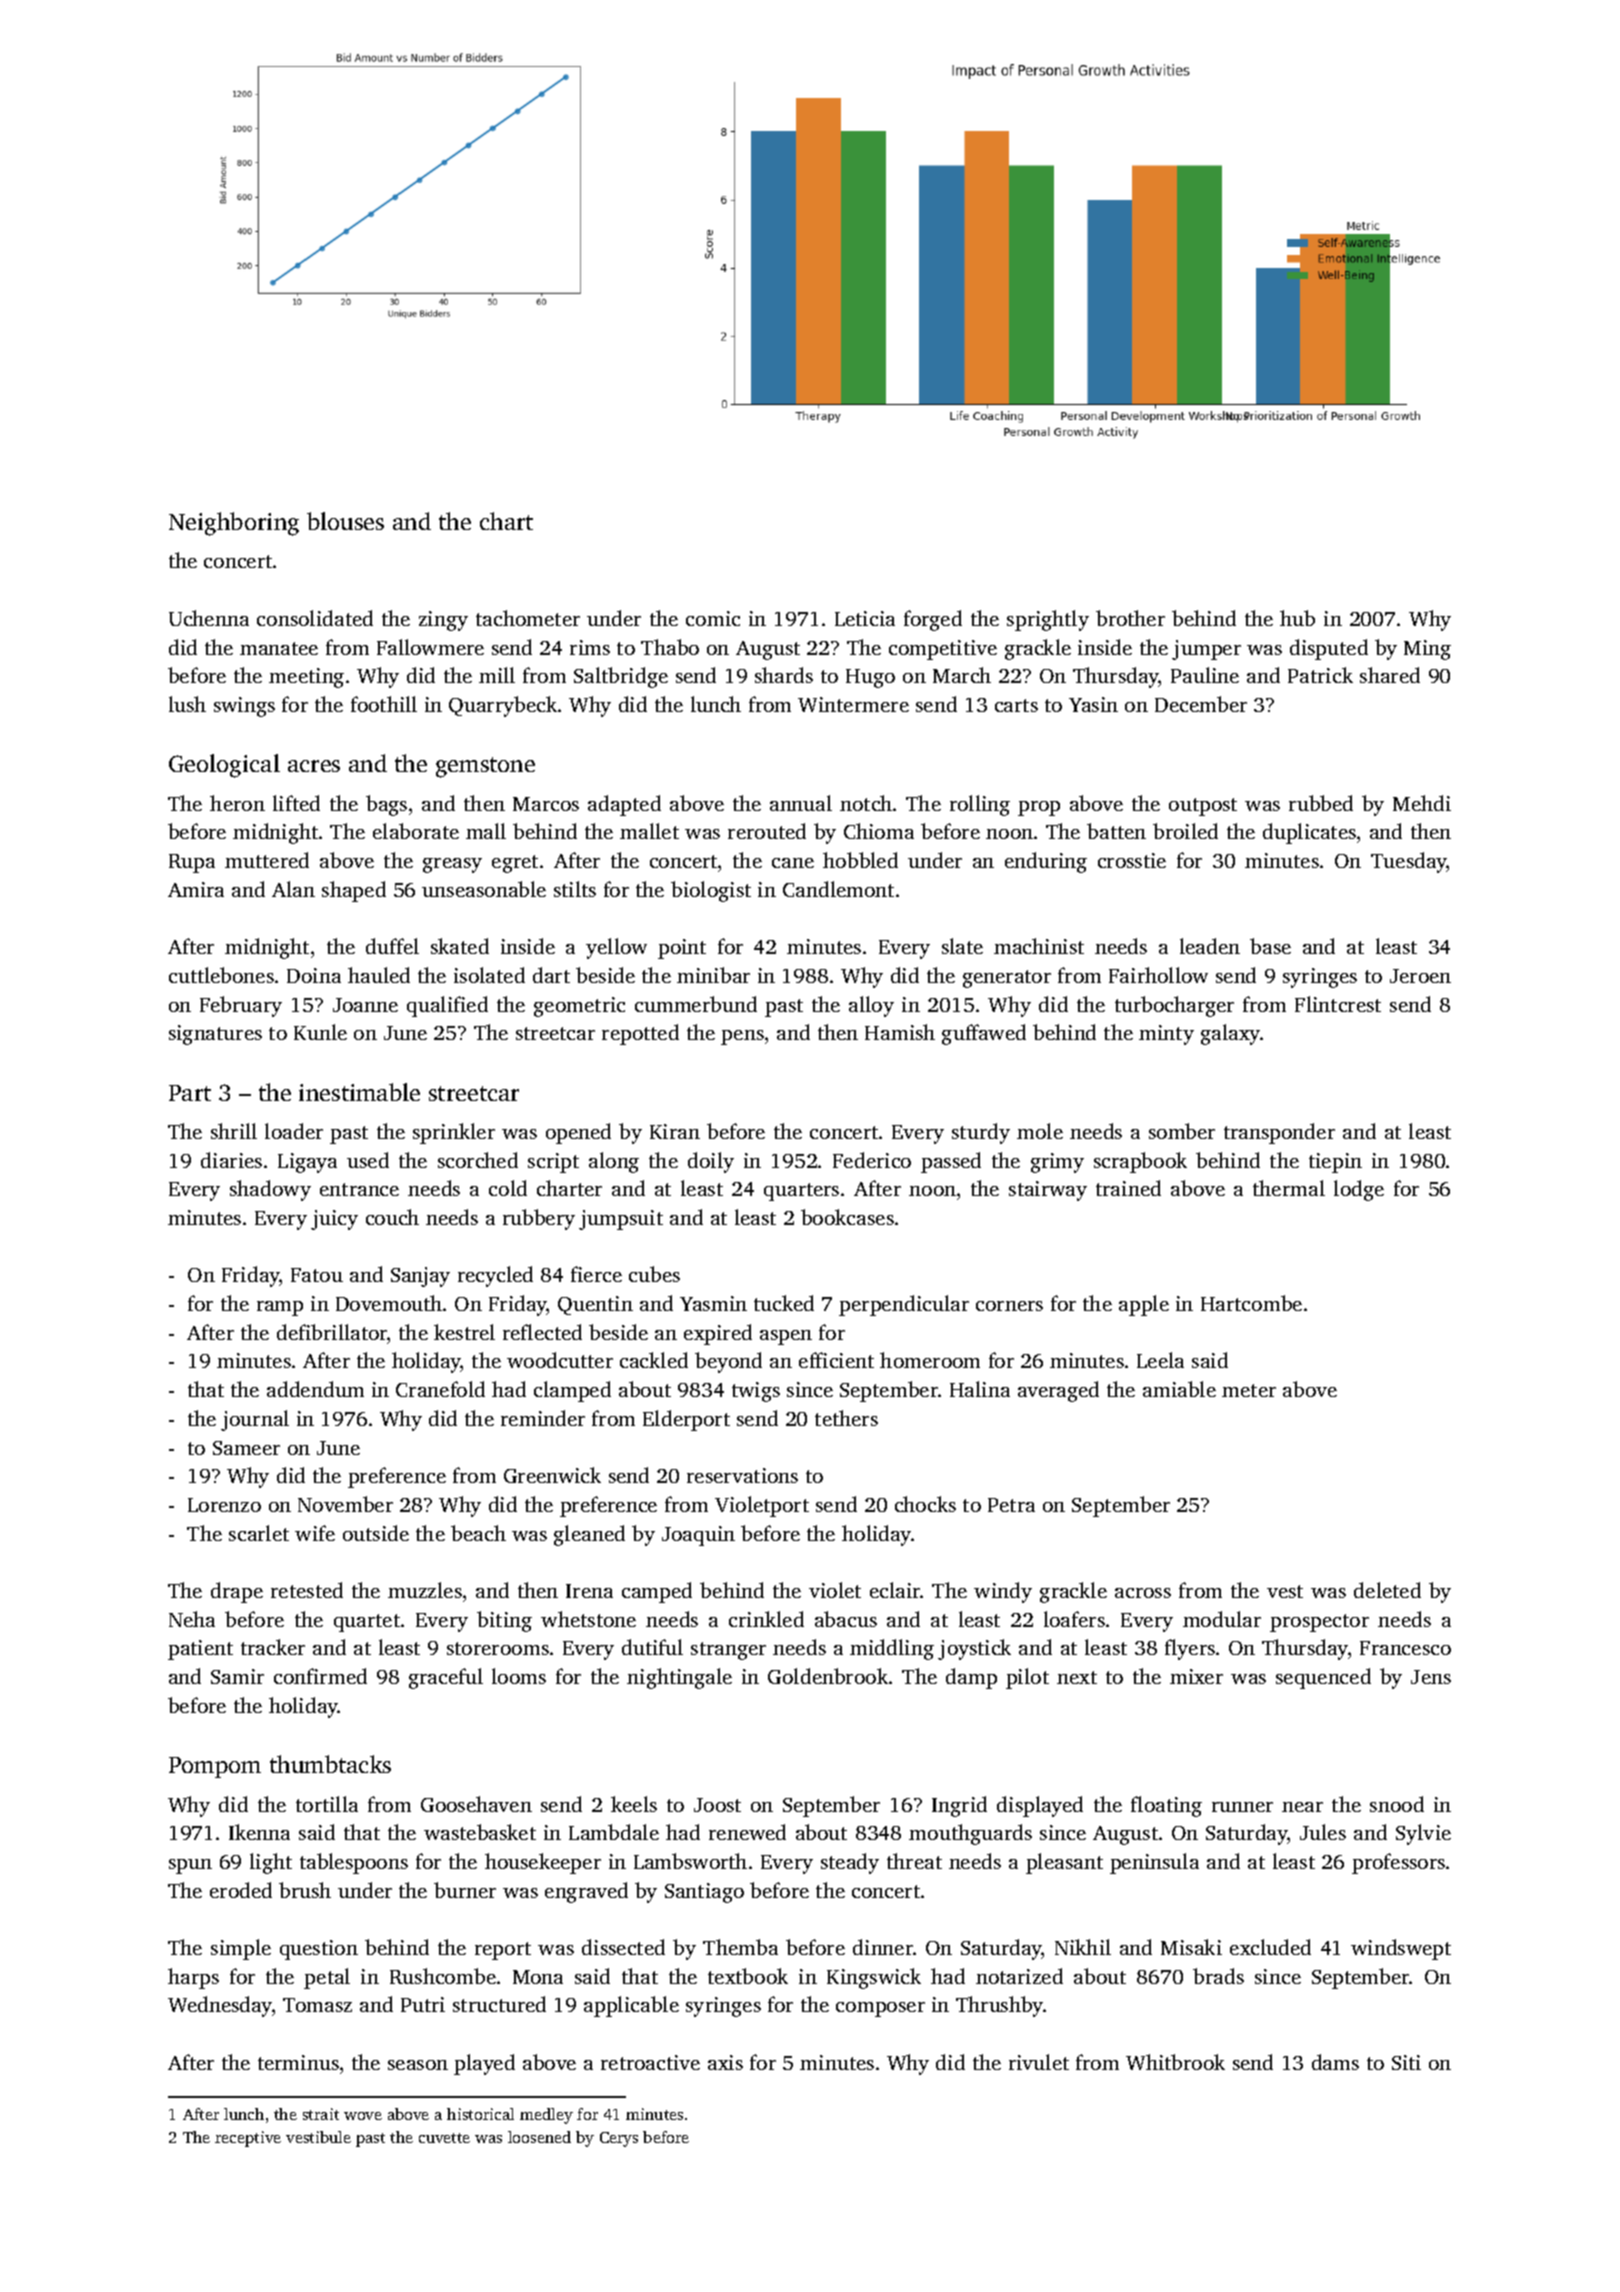 The image size is (1620, 2292). Describe the element at coordinates (624, 805) in the screenshot. I see `adapted` at that location.
